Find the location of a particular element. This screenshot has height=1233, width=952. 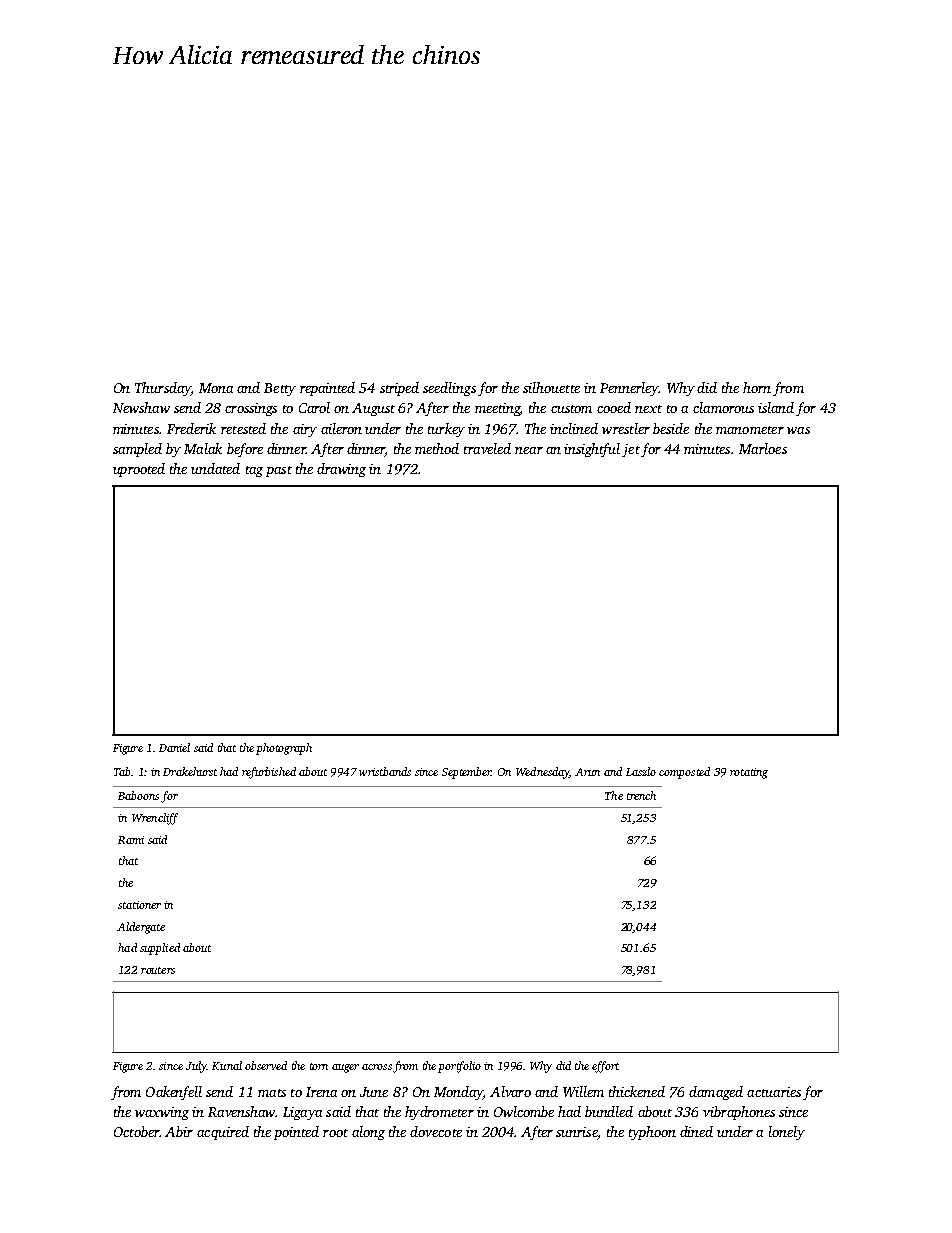

pointed is located at coordinates (296, 1133).
